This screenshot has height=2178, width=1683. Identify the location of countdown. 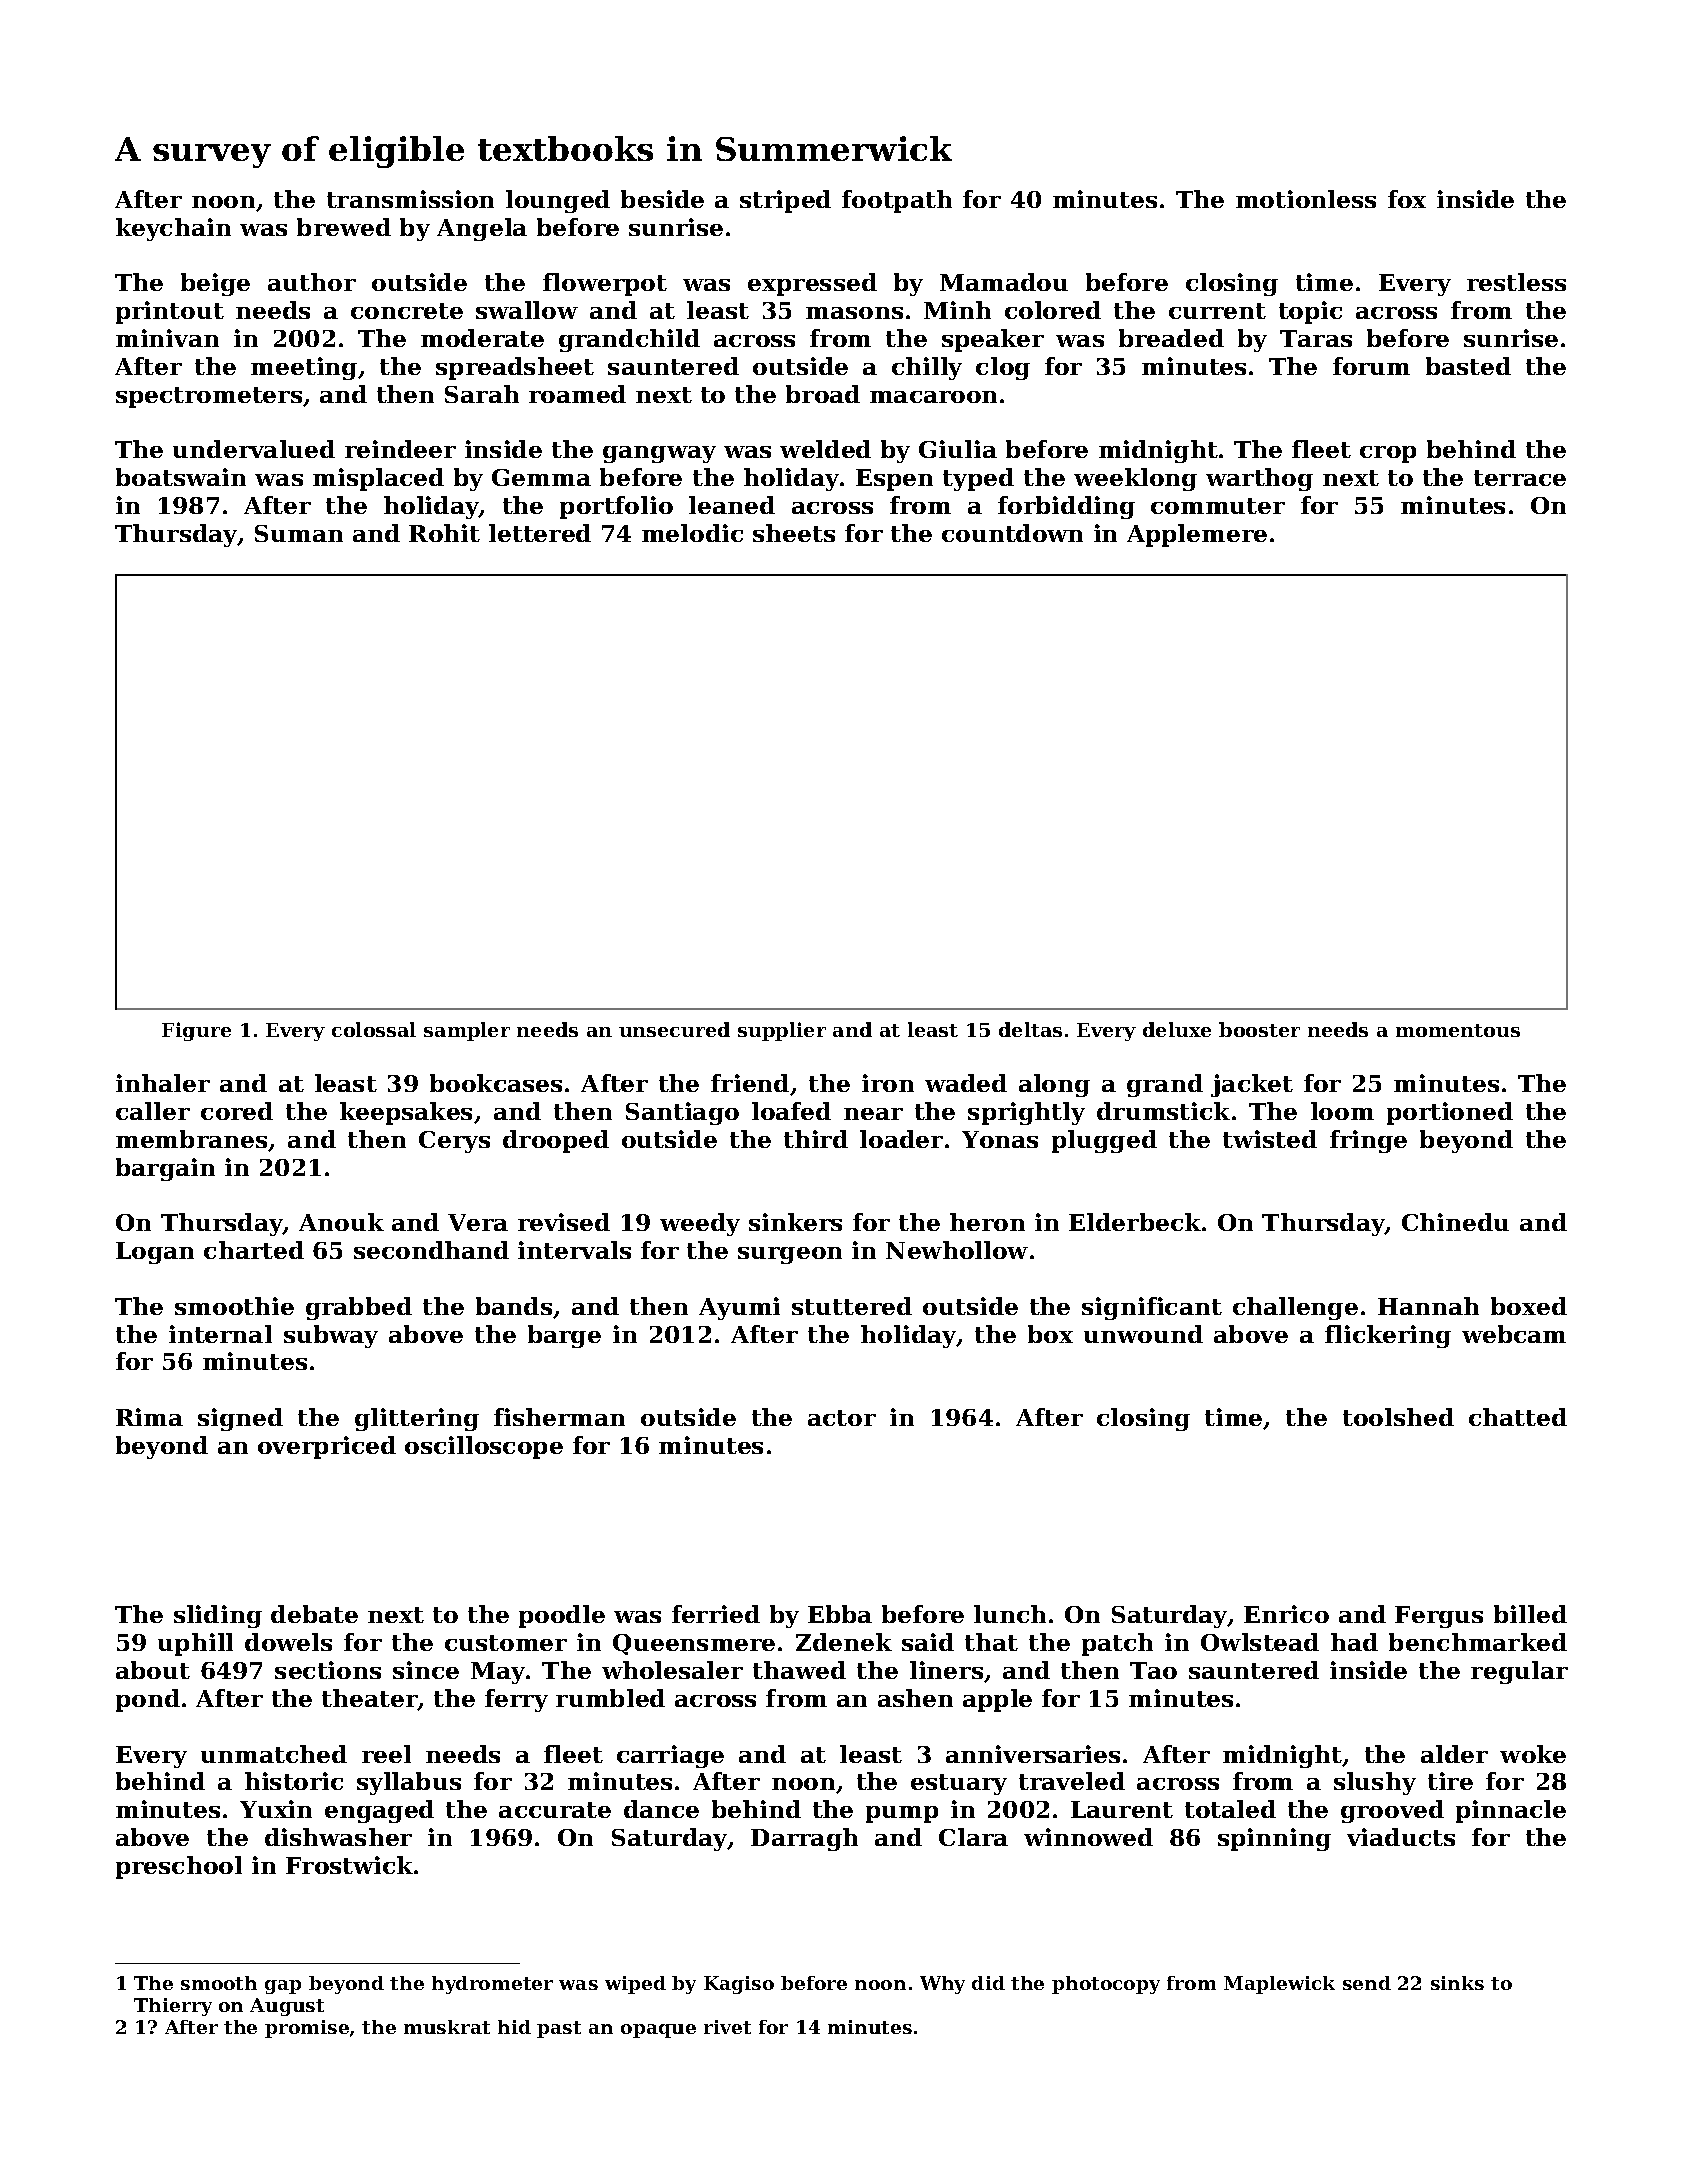
(1012, 533).
